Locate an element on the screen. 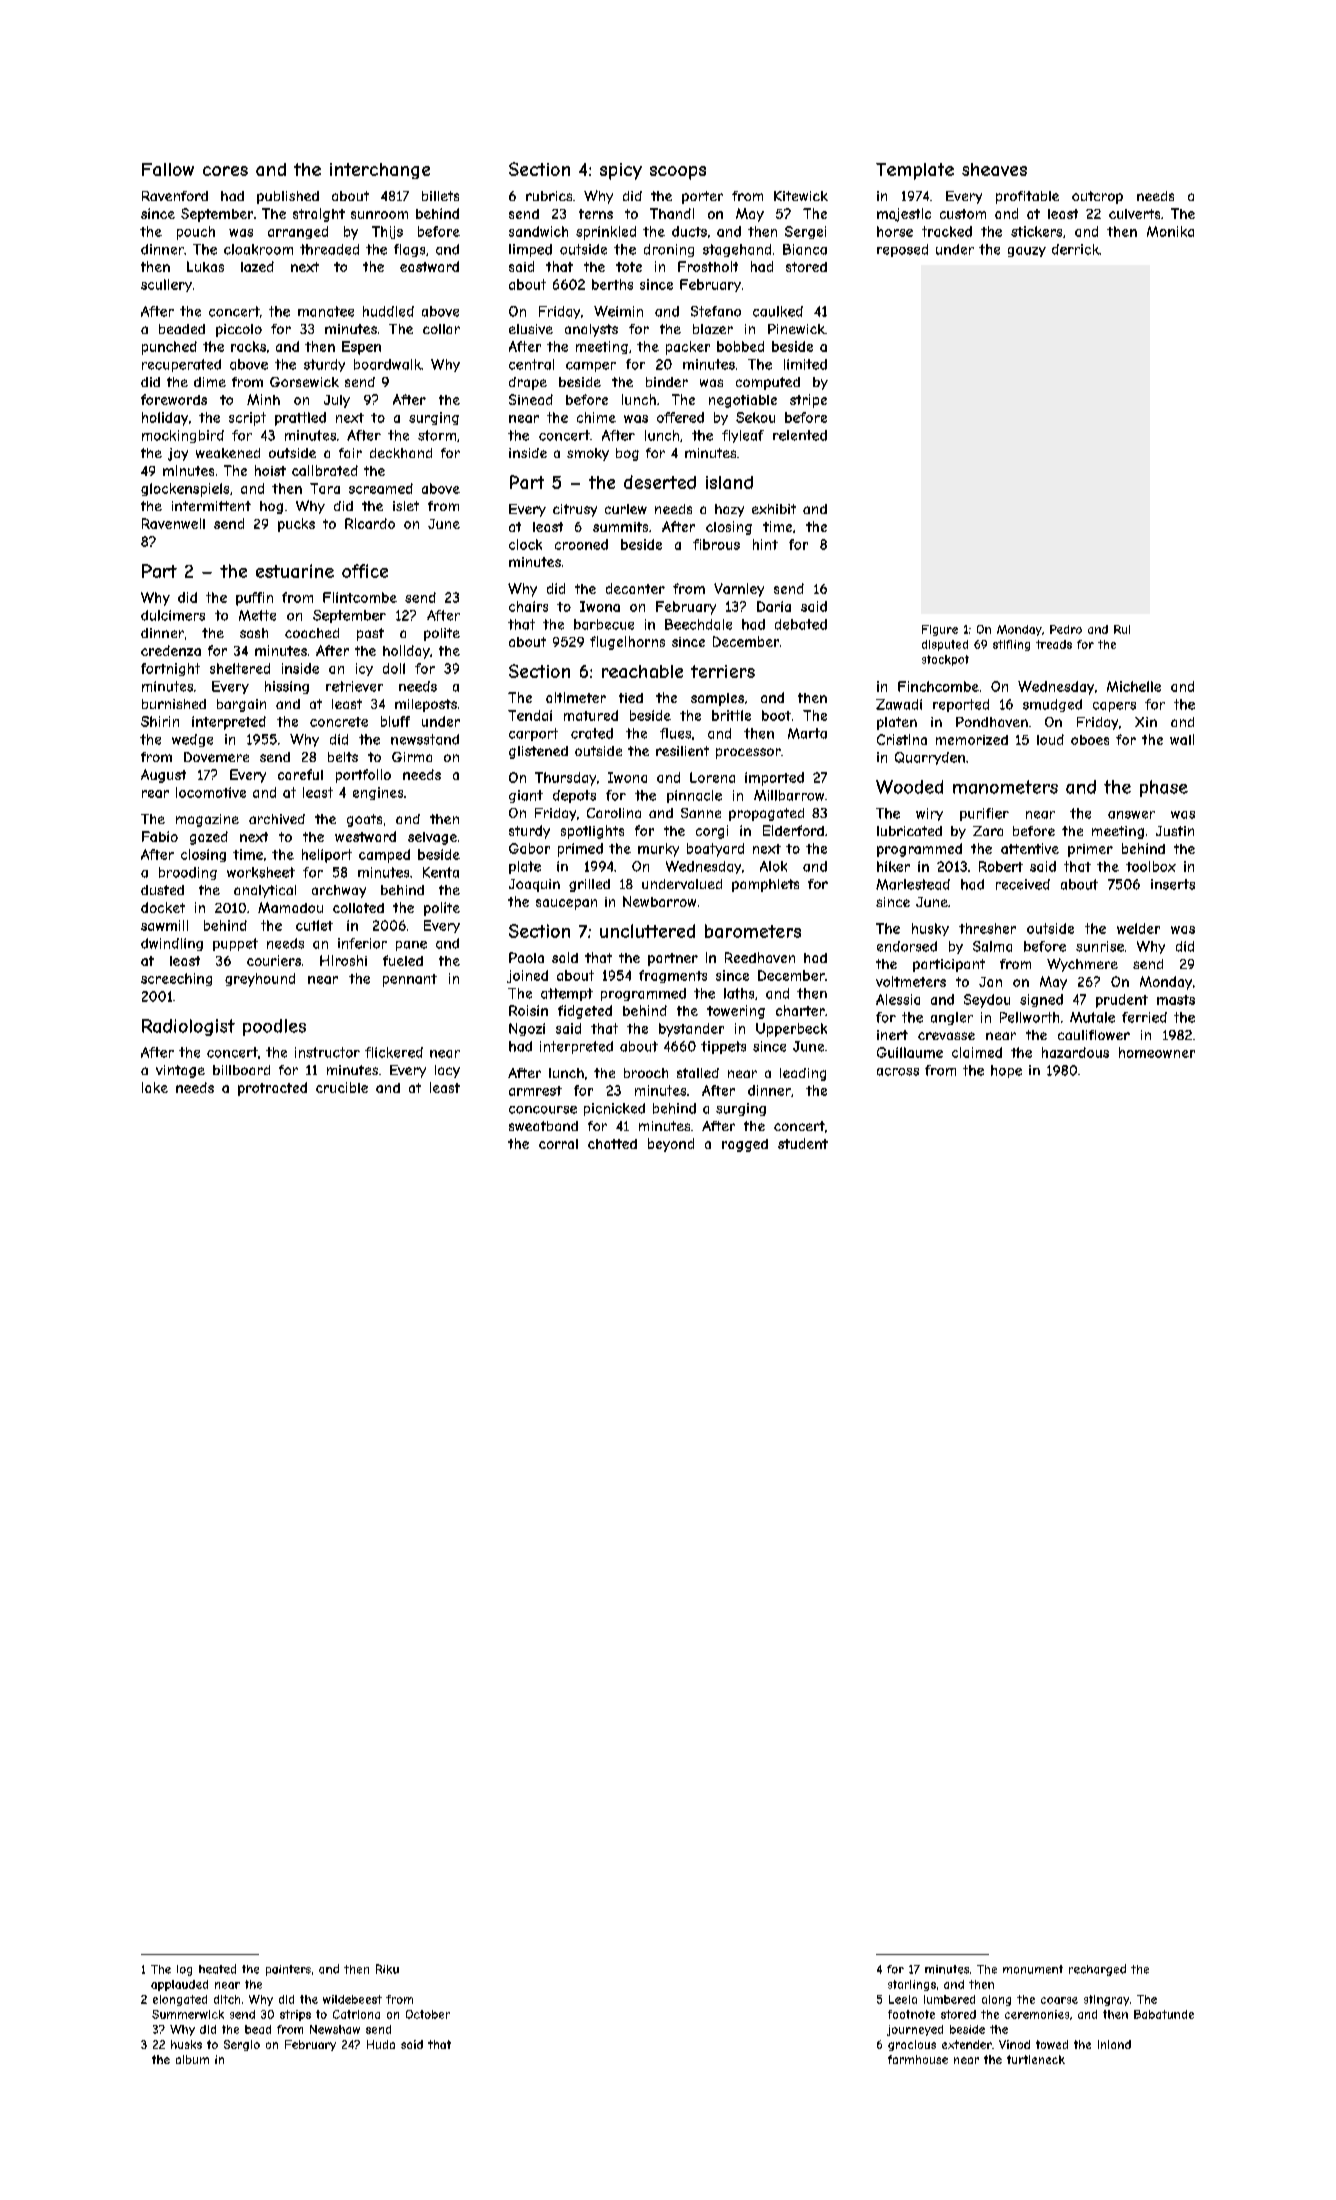 The width and height of the screenshot is (1336, 2200). stripe is located at coordinates (808, 401).
